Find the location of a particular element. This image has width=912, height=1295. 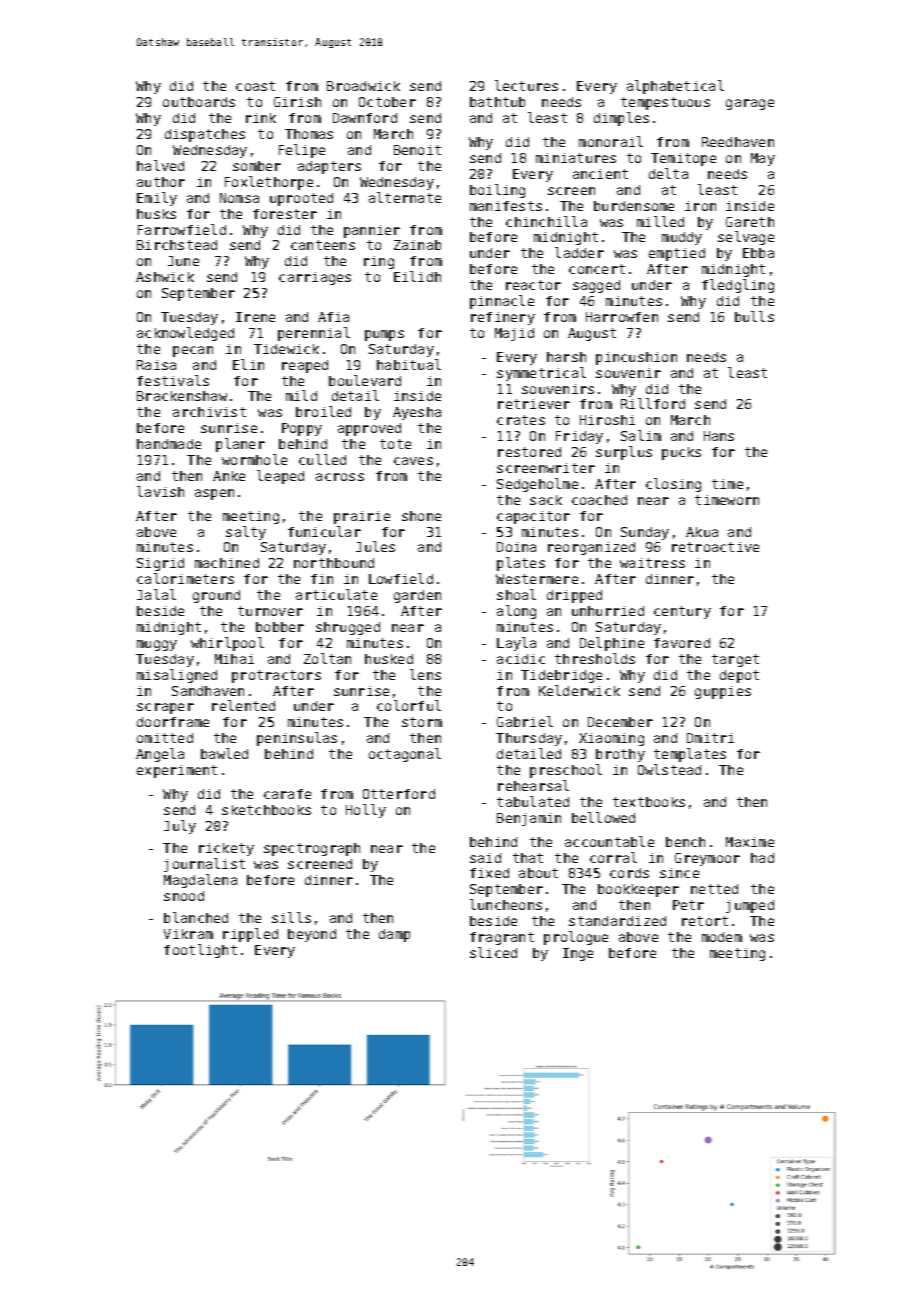

pinnacle is located at coordinates (502, 302).
